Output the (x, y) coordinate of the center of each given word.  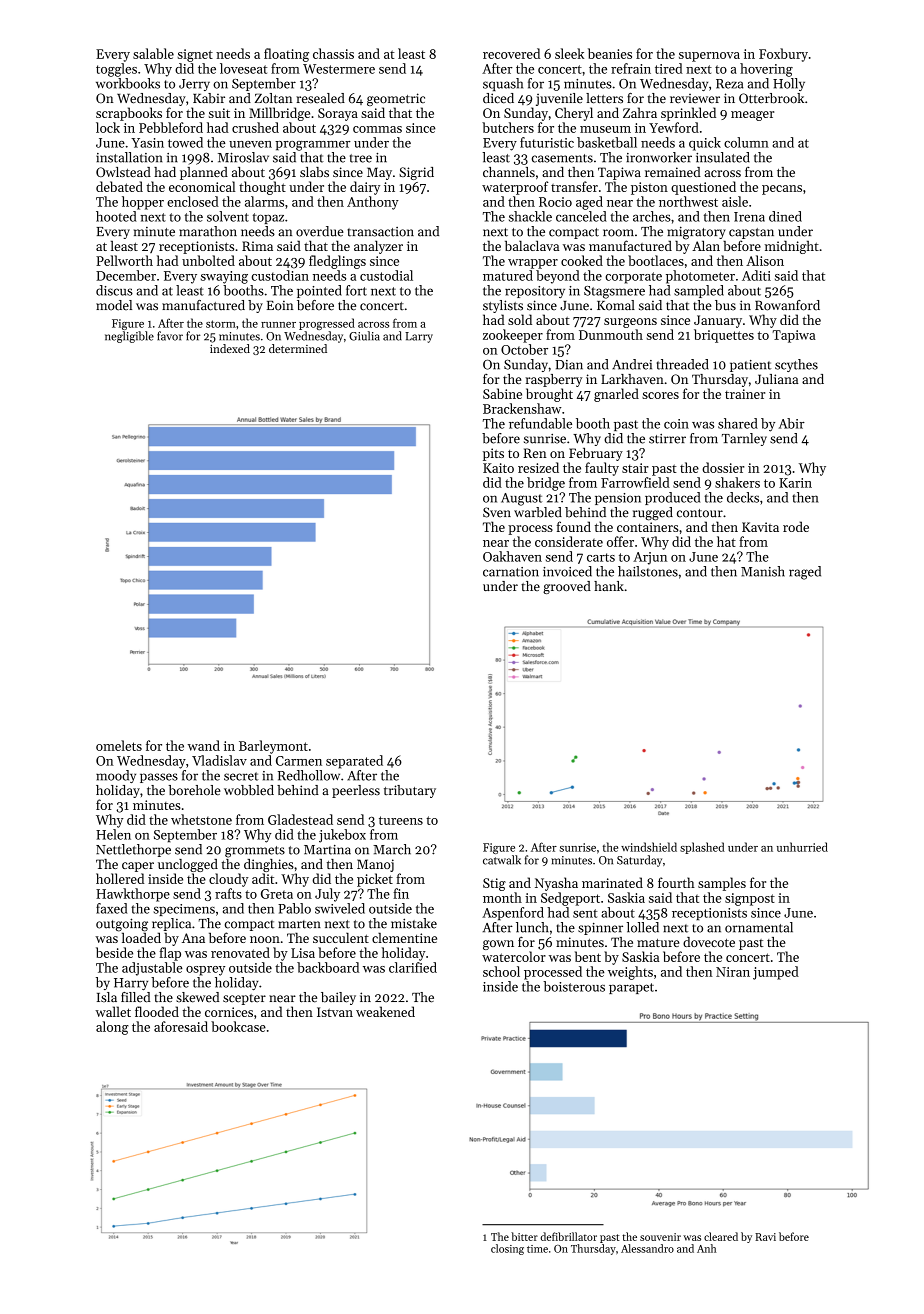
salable (153, 53)
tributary (410, 791)
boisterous (574, 986)
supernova (709, 57)
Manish (763, 571)
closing (507, 1249)
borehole (195, 790)
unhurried (802, 847)
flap (170, 954)
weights (630, 973)
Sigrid (416, 173)
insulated (723, 157)
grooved (567, 587)
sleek (569, 53)
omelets (119, 745)
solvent (228, 216)
